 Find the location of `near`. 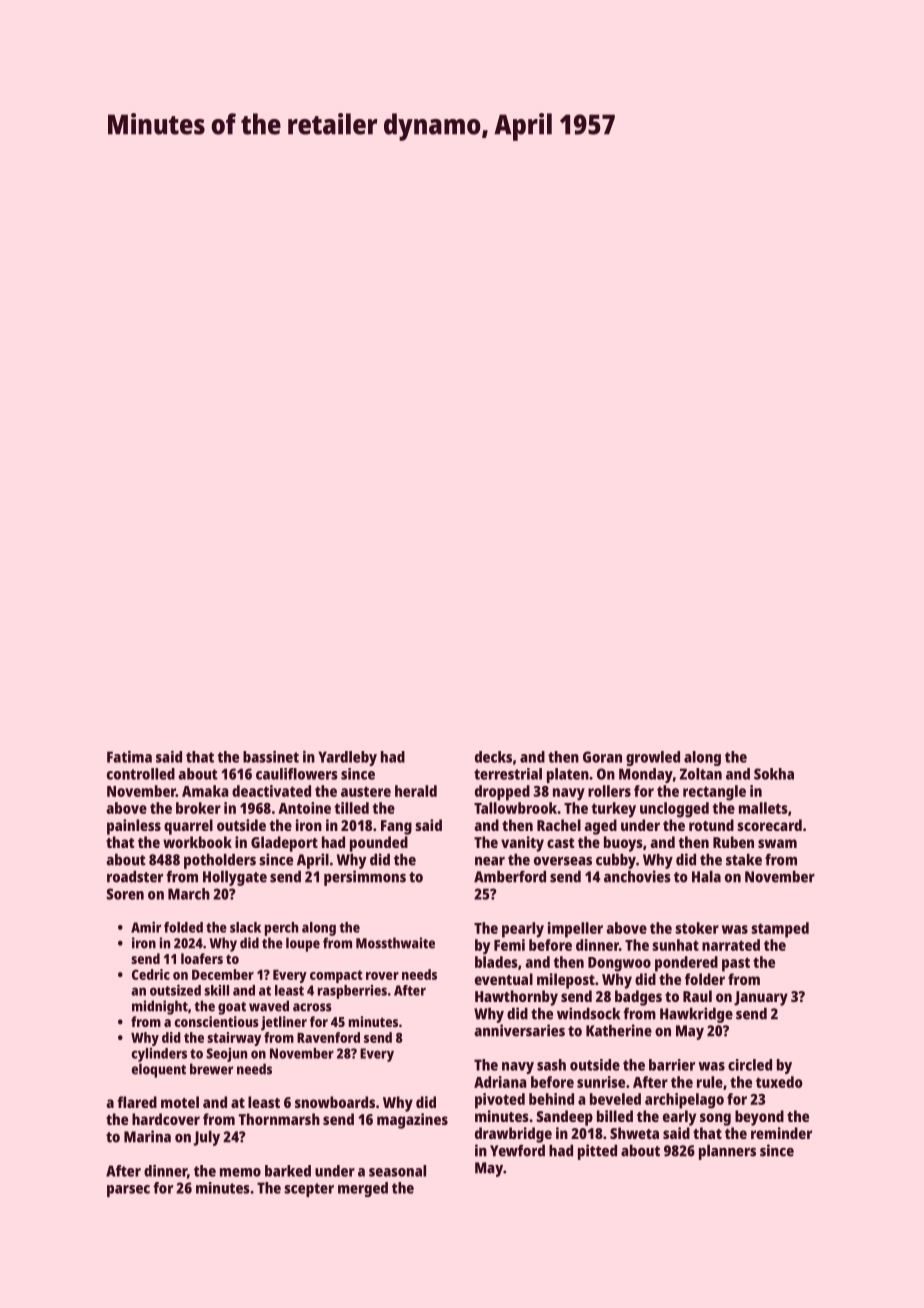

near is located at coordinates (490, 861).
